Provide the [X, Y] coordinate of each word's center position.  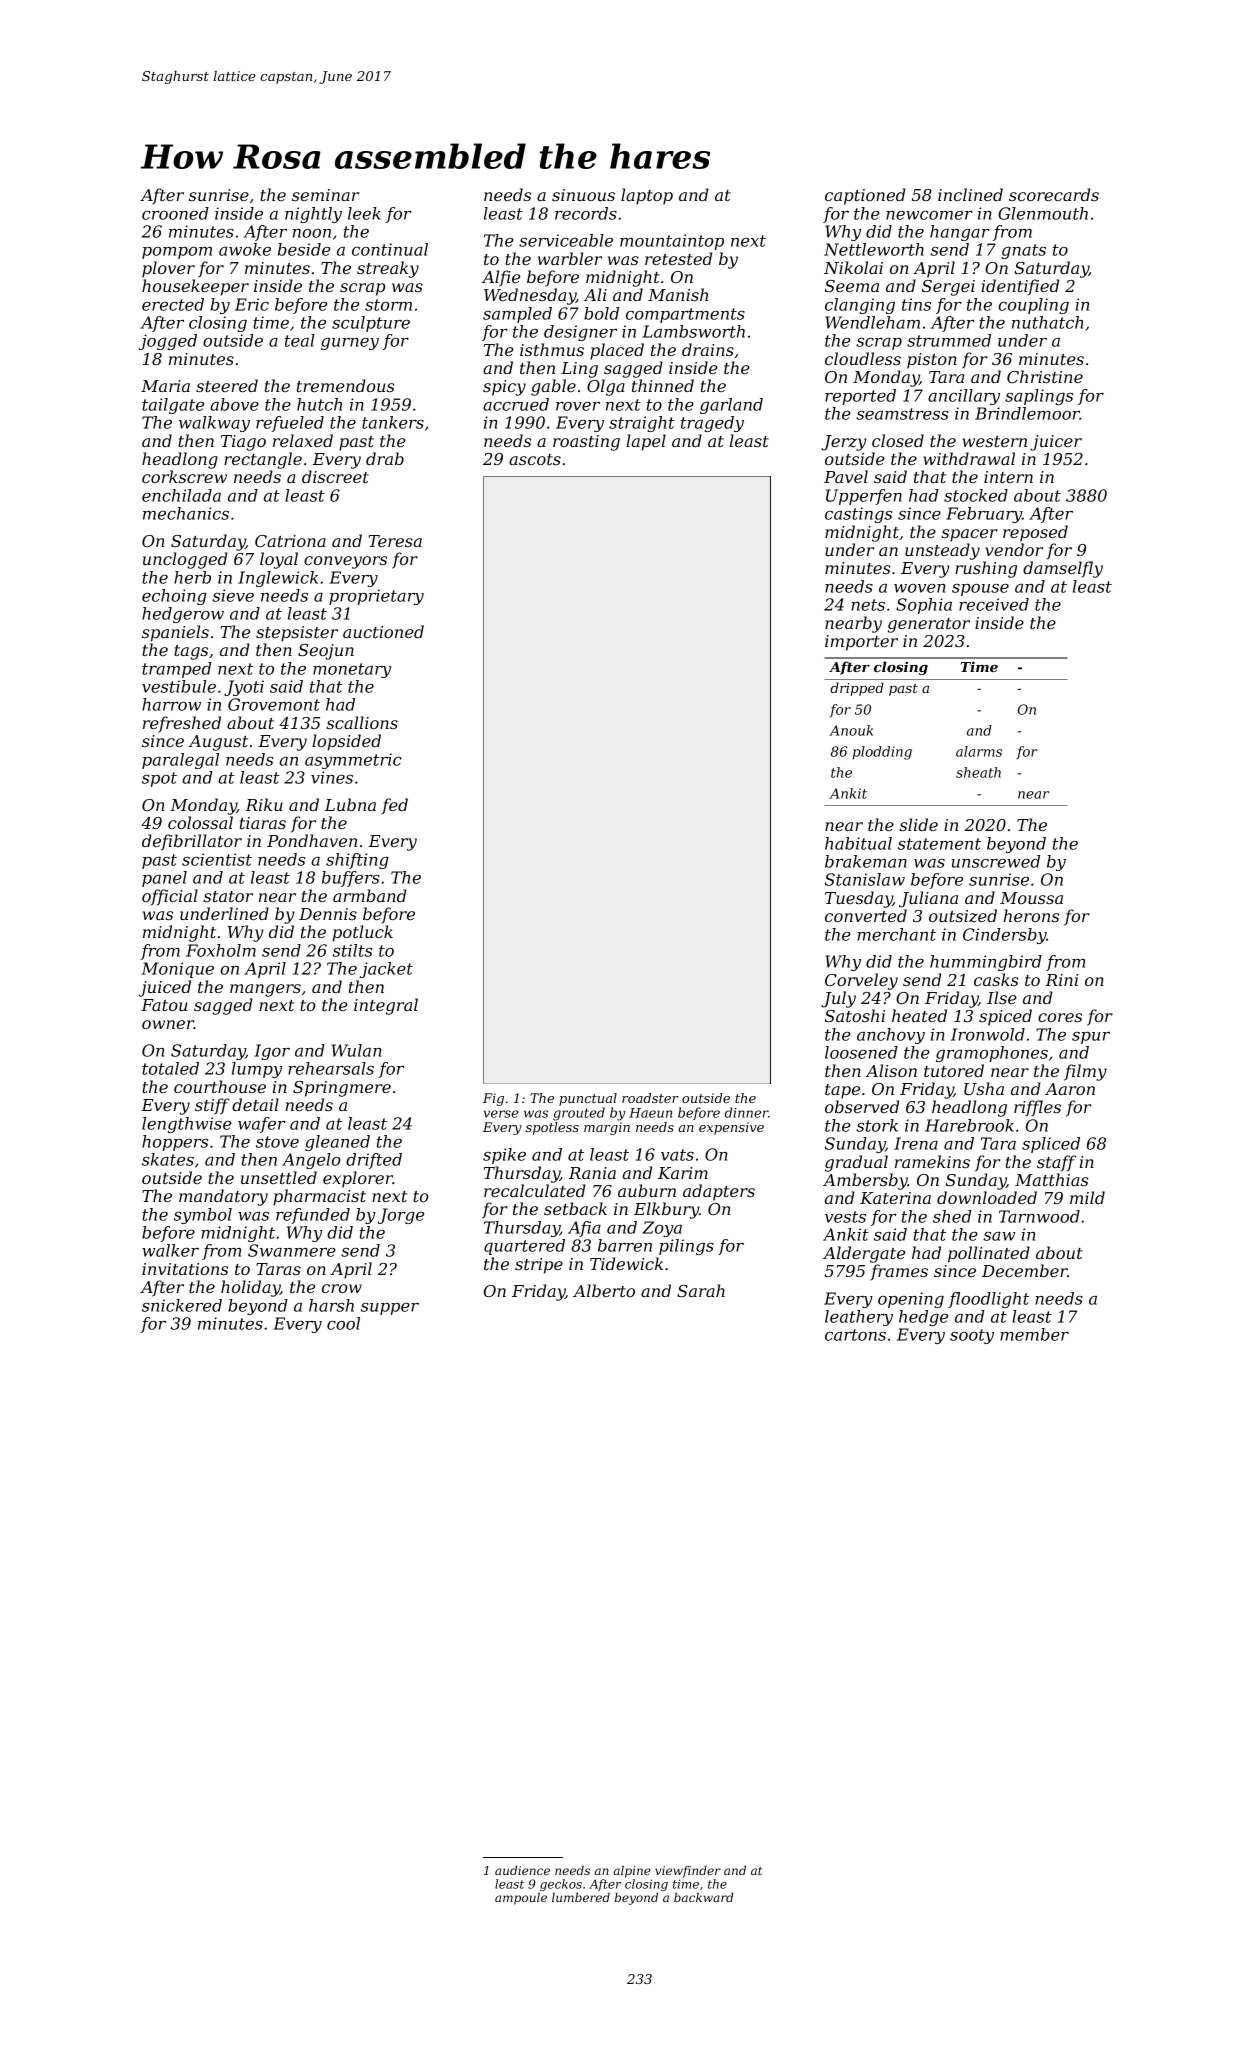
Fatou [164, 1005]
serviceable [566, 240]
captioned [865, 196]
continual [390, 249]
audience [522, 1870]
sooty [972, 1336]
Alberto [604, 1290]
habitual [858, 843]
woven [919, 588]
